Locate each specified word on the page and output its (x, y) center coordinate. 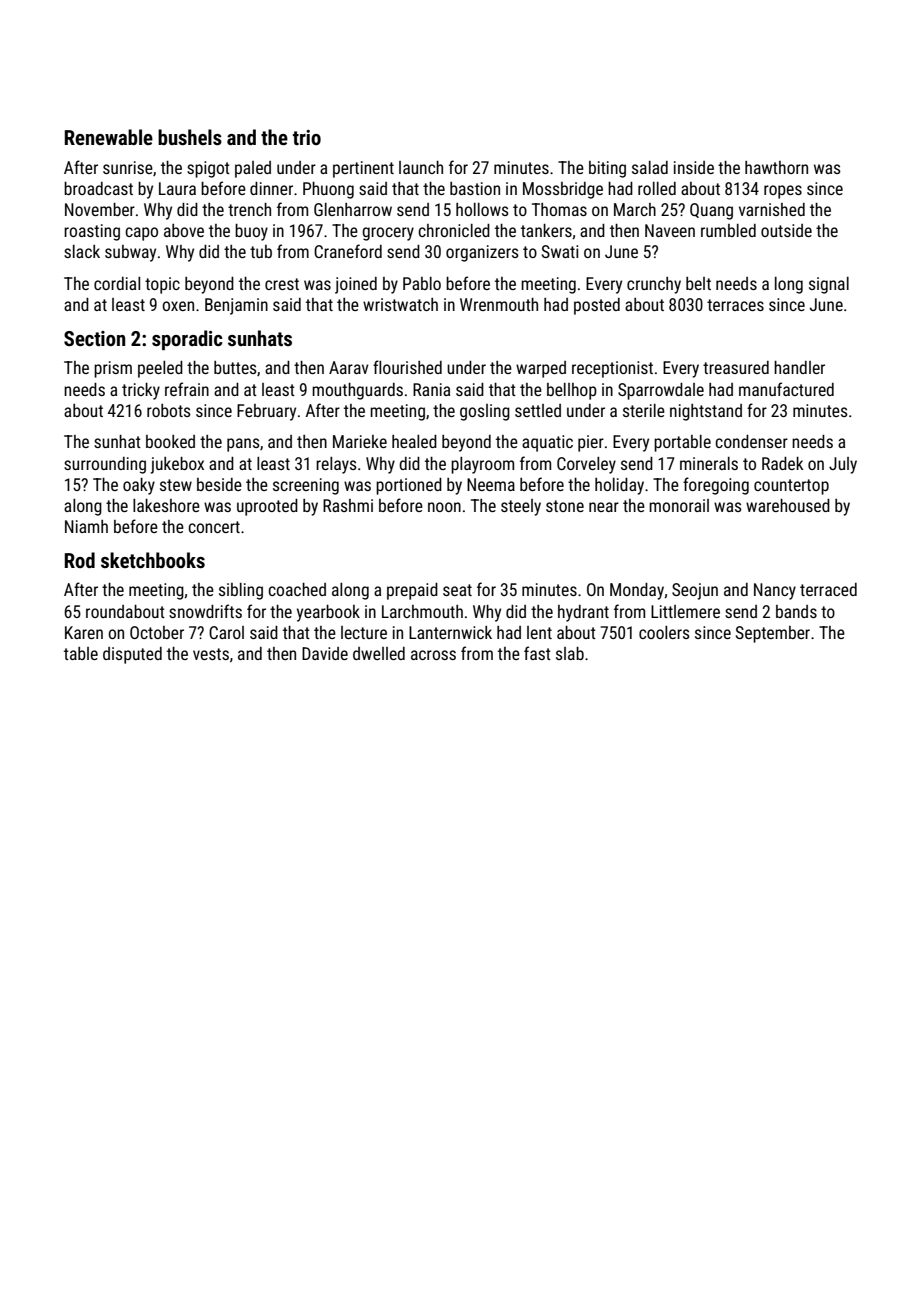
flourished (407, 367)
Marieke (360, 441)
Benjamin (236, 306)
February (266, 412)
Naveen (670, 230)
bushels (190, 137)
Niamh (86, 526)
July (843, 465)
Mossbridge (563, 190)
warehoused (788, 505)
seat (457, 590)
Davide (325, 653)
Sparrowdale (661, 391)
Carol (226, 632)
